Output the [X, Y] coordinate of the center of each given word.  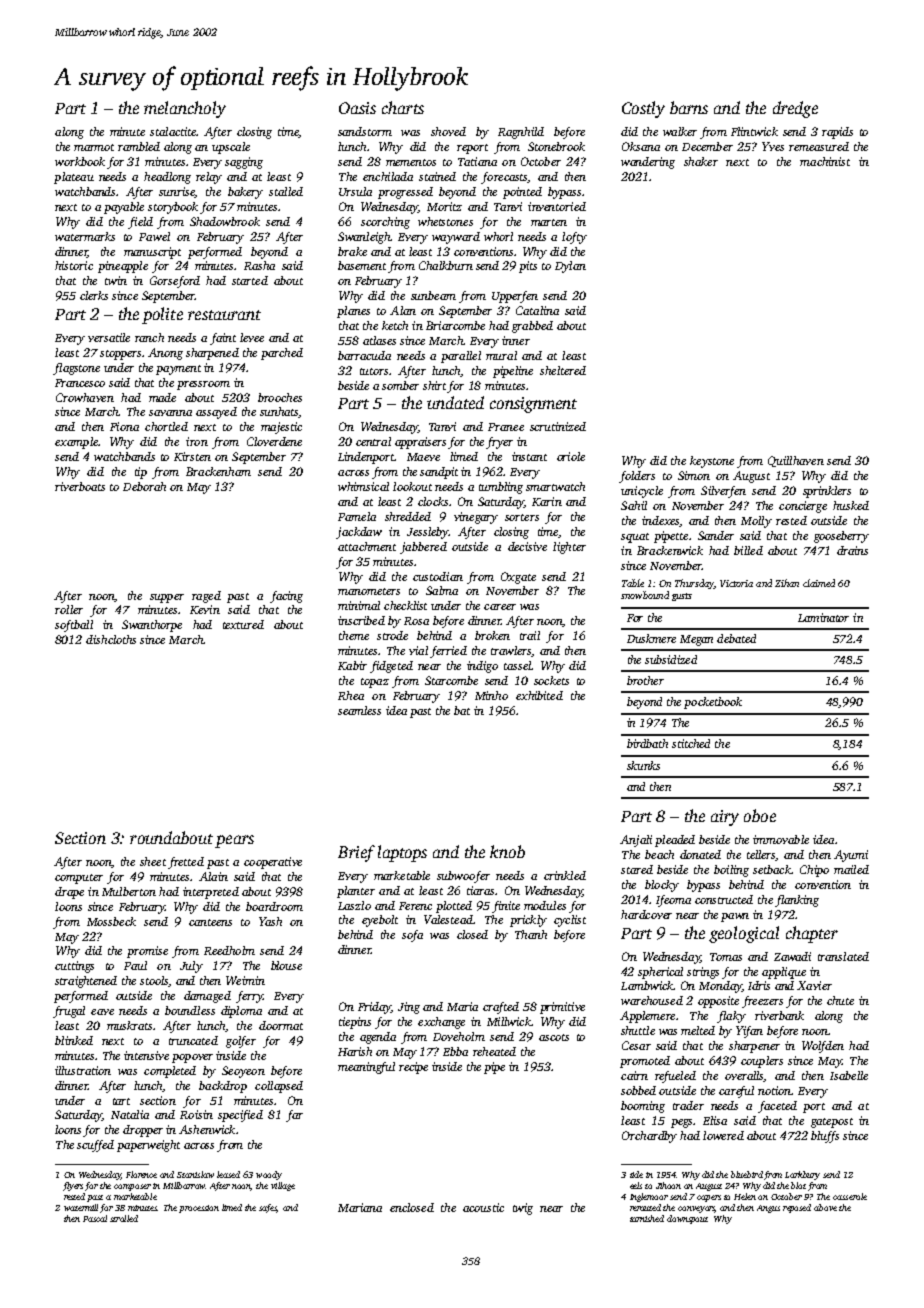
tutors [374, 371]
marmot [94, 147]
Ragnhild [521, 133]
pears [234, 841]
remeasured [819, 146]
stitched [691, 743]
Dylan [570, 267]
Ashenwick [207, 1129]
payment [178, 370]
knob [507, 851]
